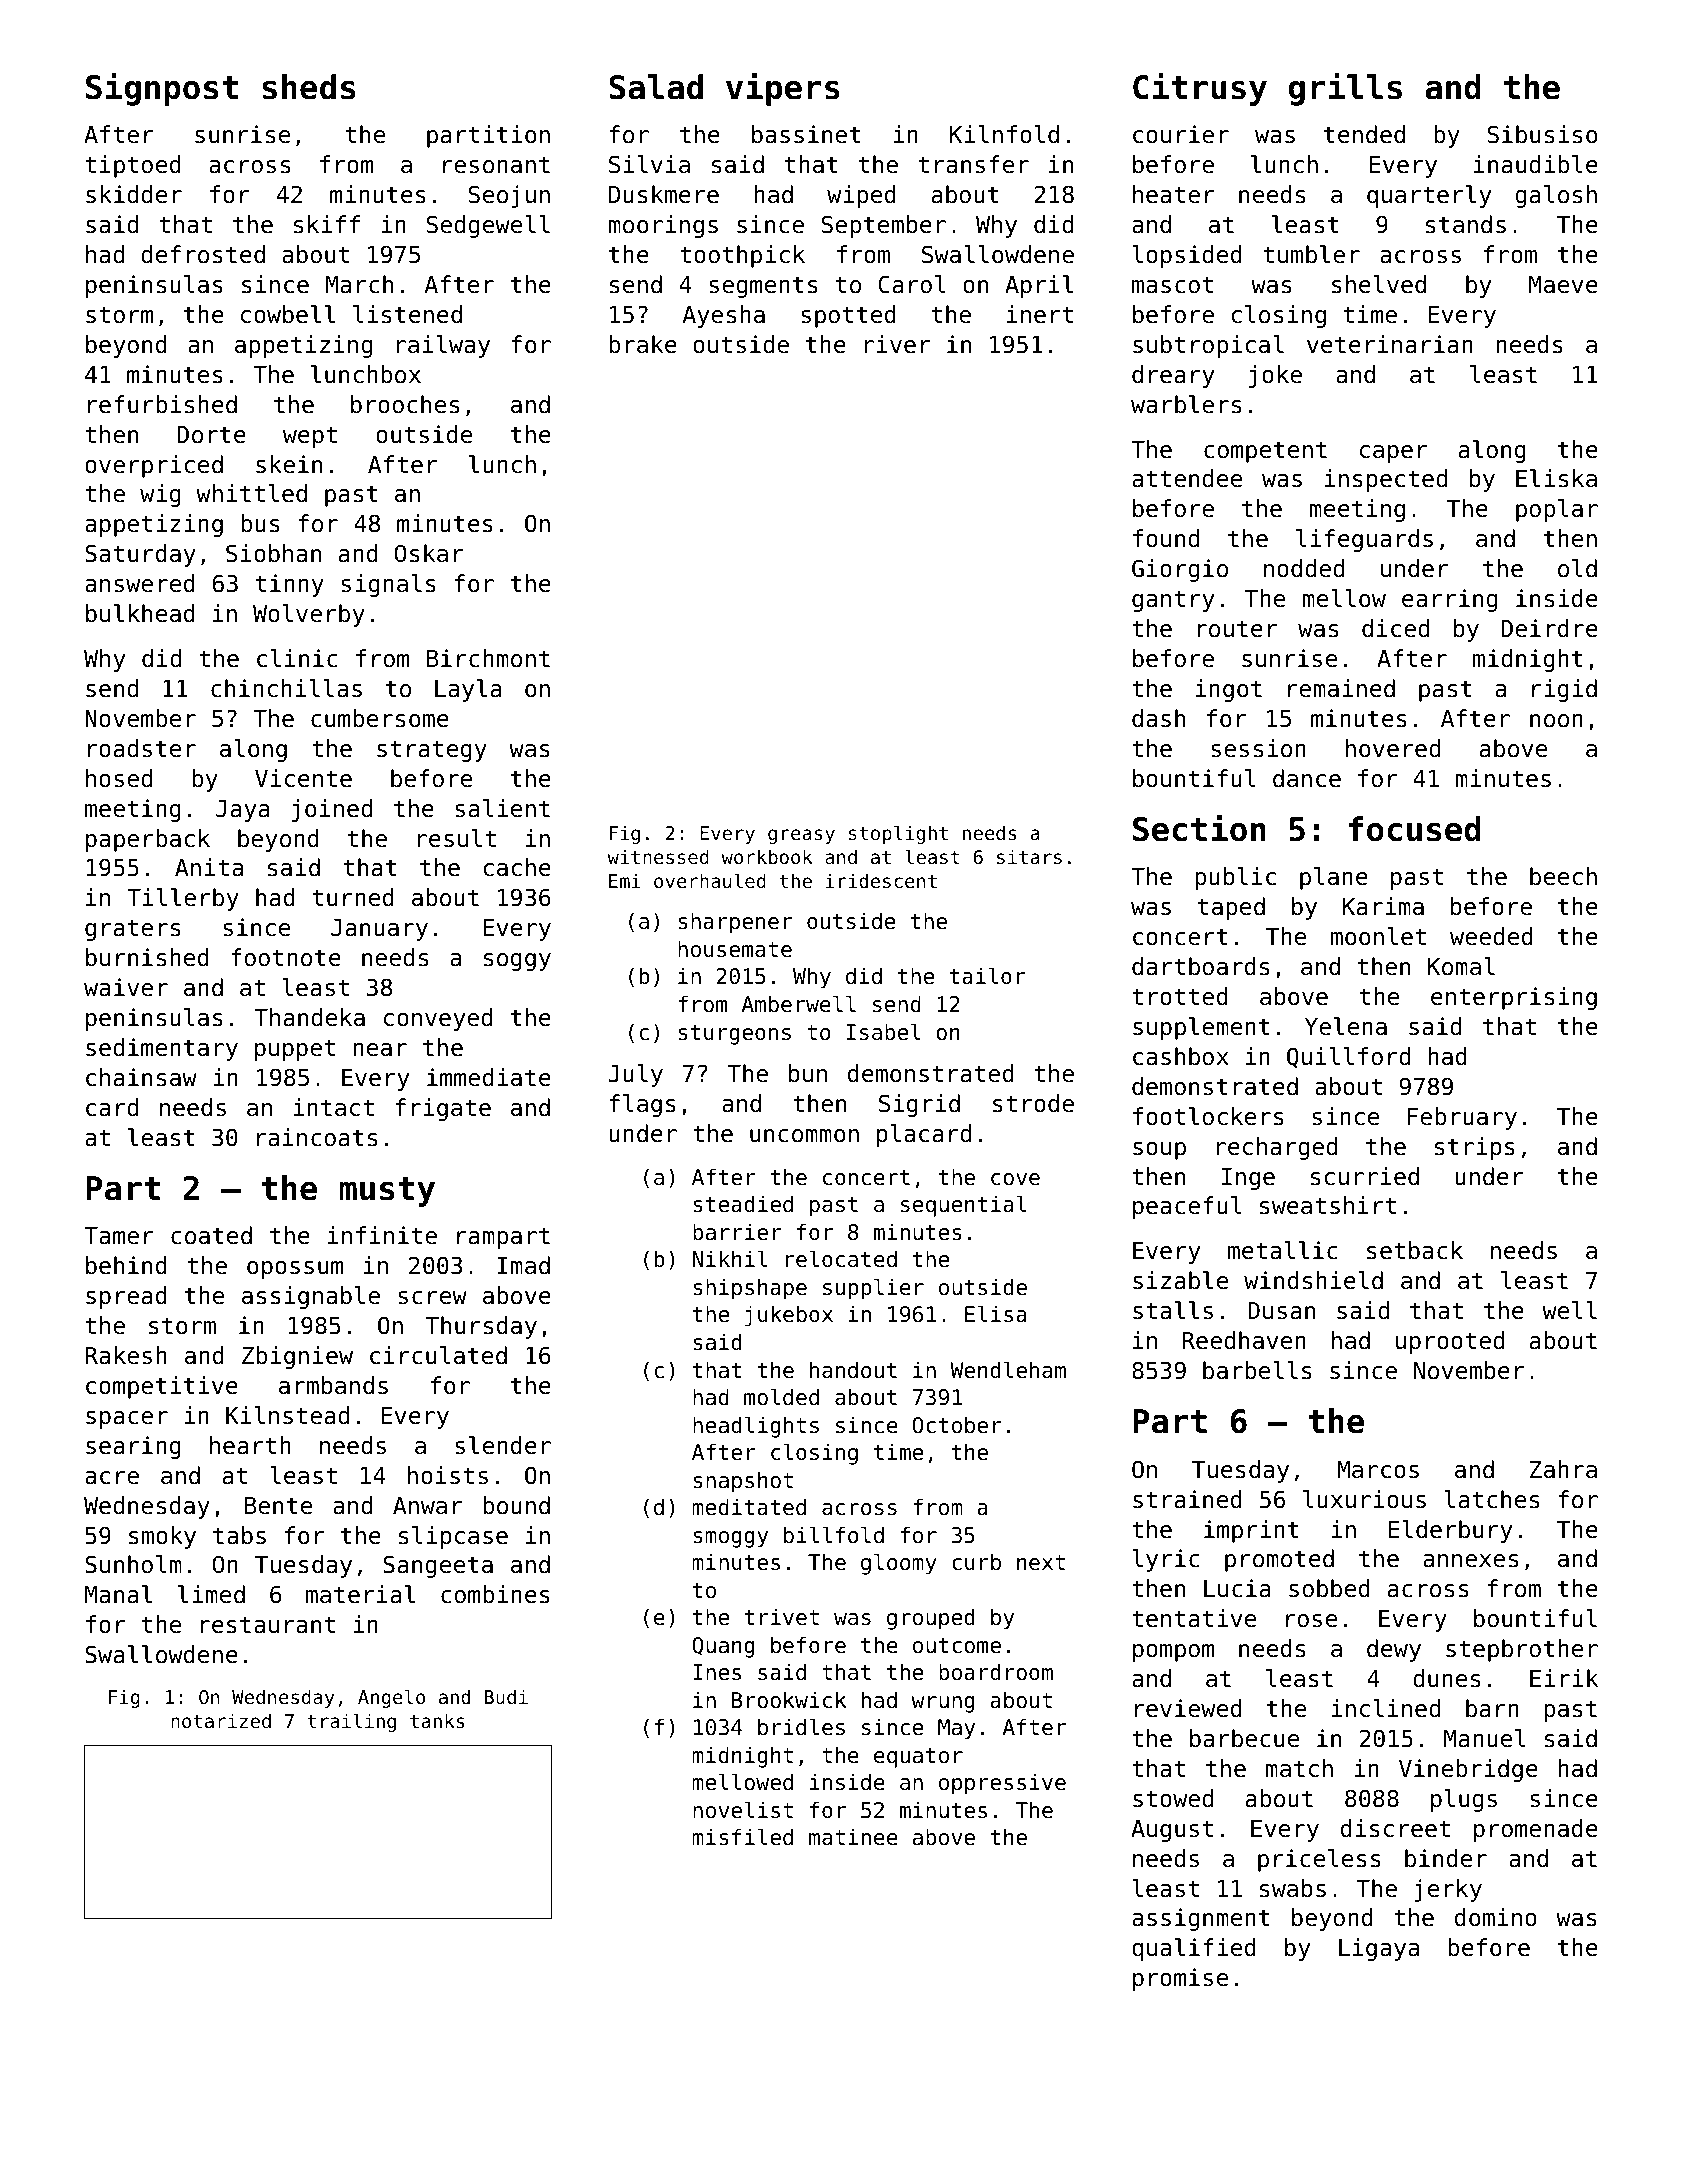 The image size is (1683, 2178). What do you see at coordinates (1496, 1917) in the screenshot?
I see `domino` at bounding box center [1496, 1917].
